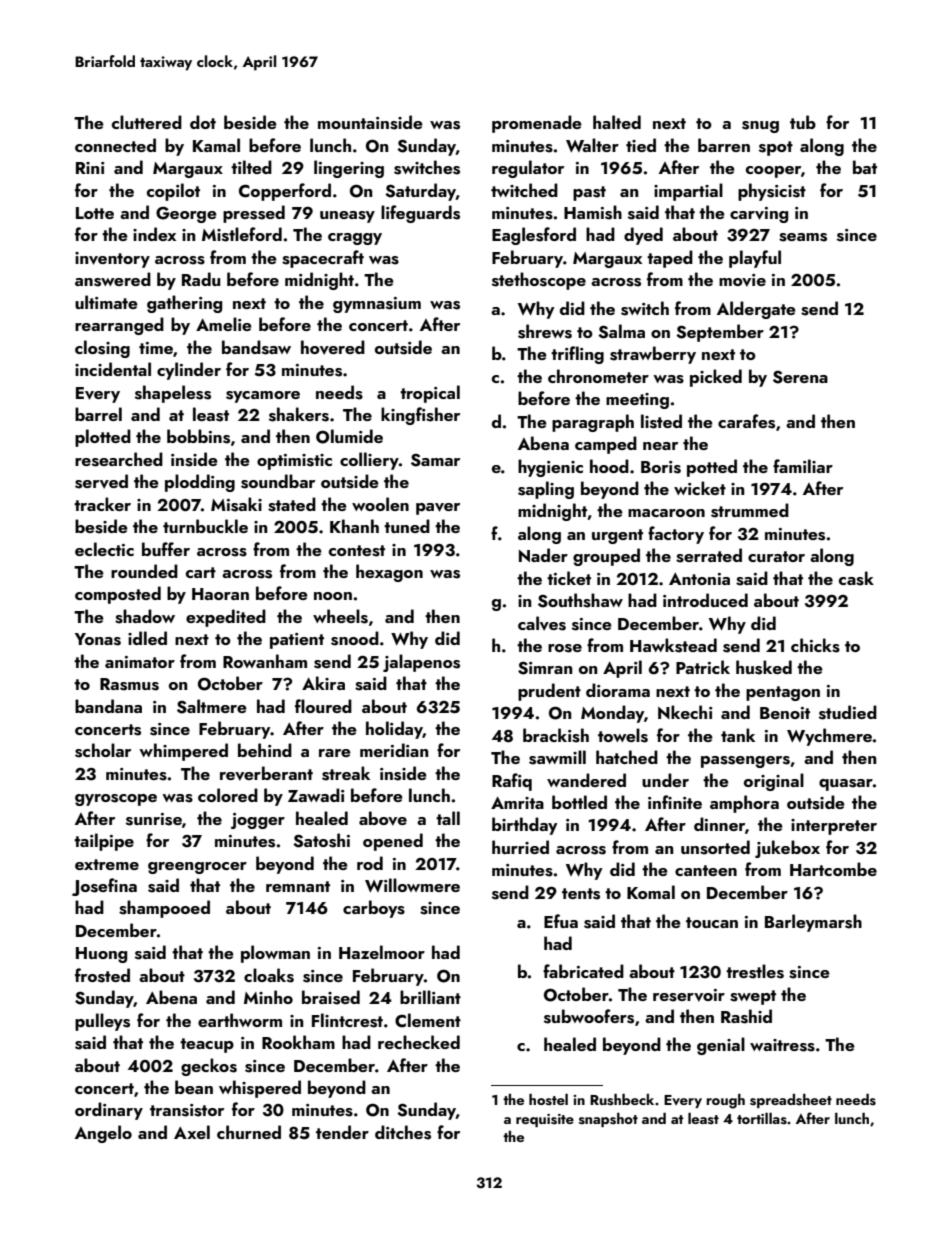  What do you see at coordinates (803, 122) in the screenshot?
I see `tub` at bounding box center [803, 122].
